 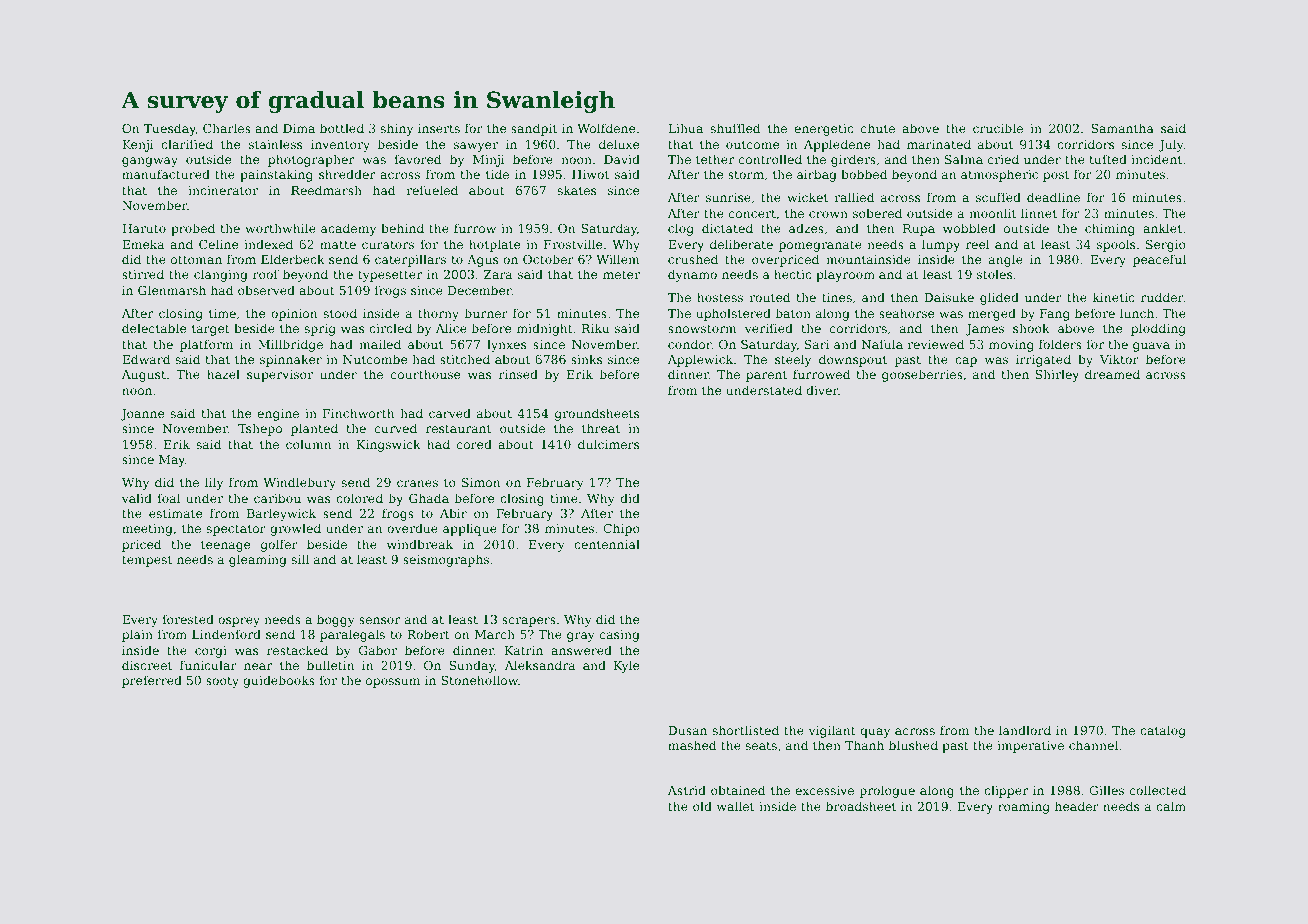 What do you see at coordinates (735, 806) in the screenshot?
I see `wallet` at bounding box center [735, 806].
